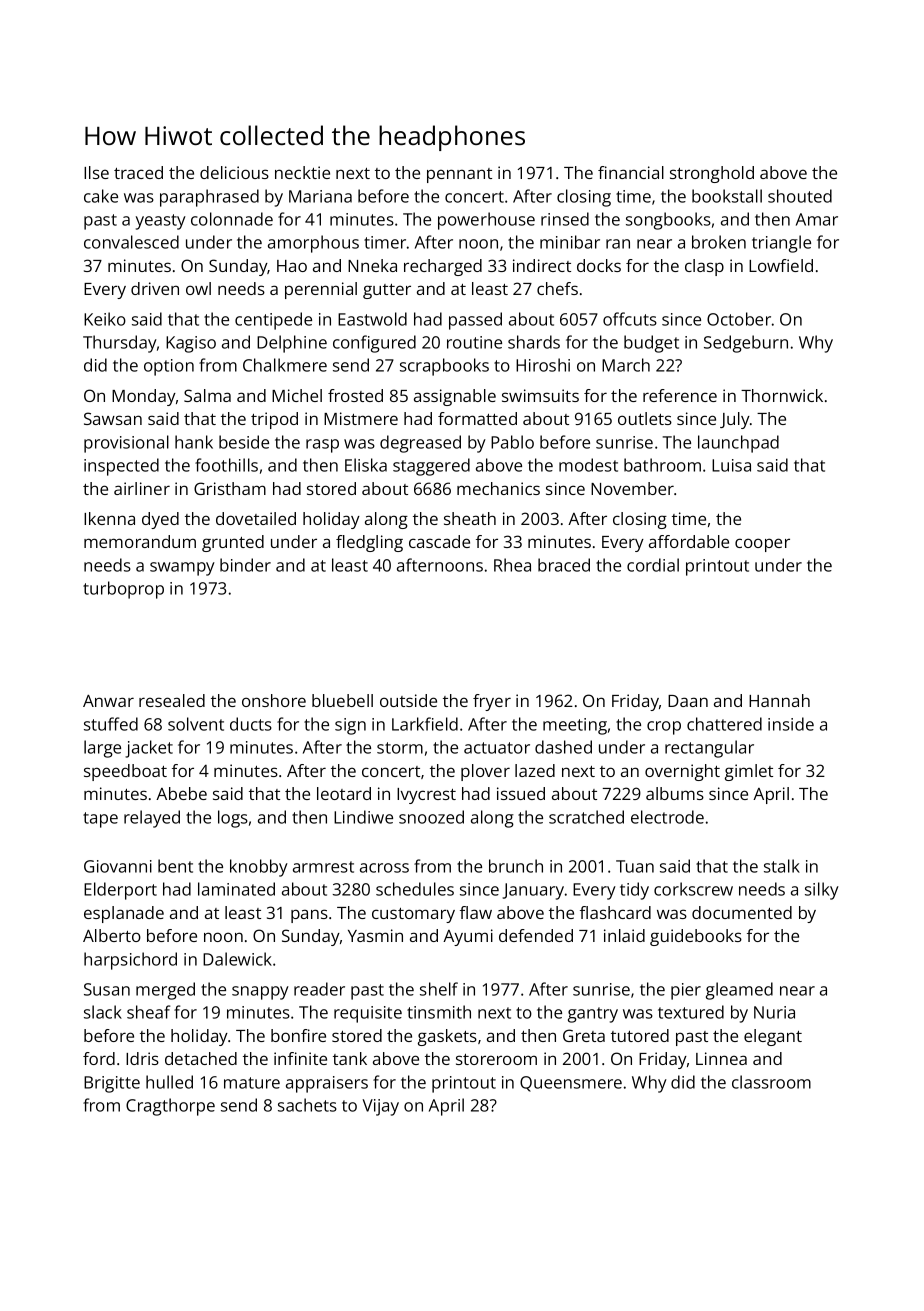  Describe the element at coordinates (771, 1082) in the screenshot. I see `classroom` at that location.
